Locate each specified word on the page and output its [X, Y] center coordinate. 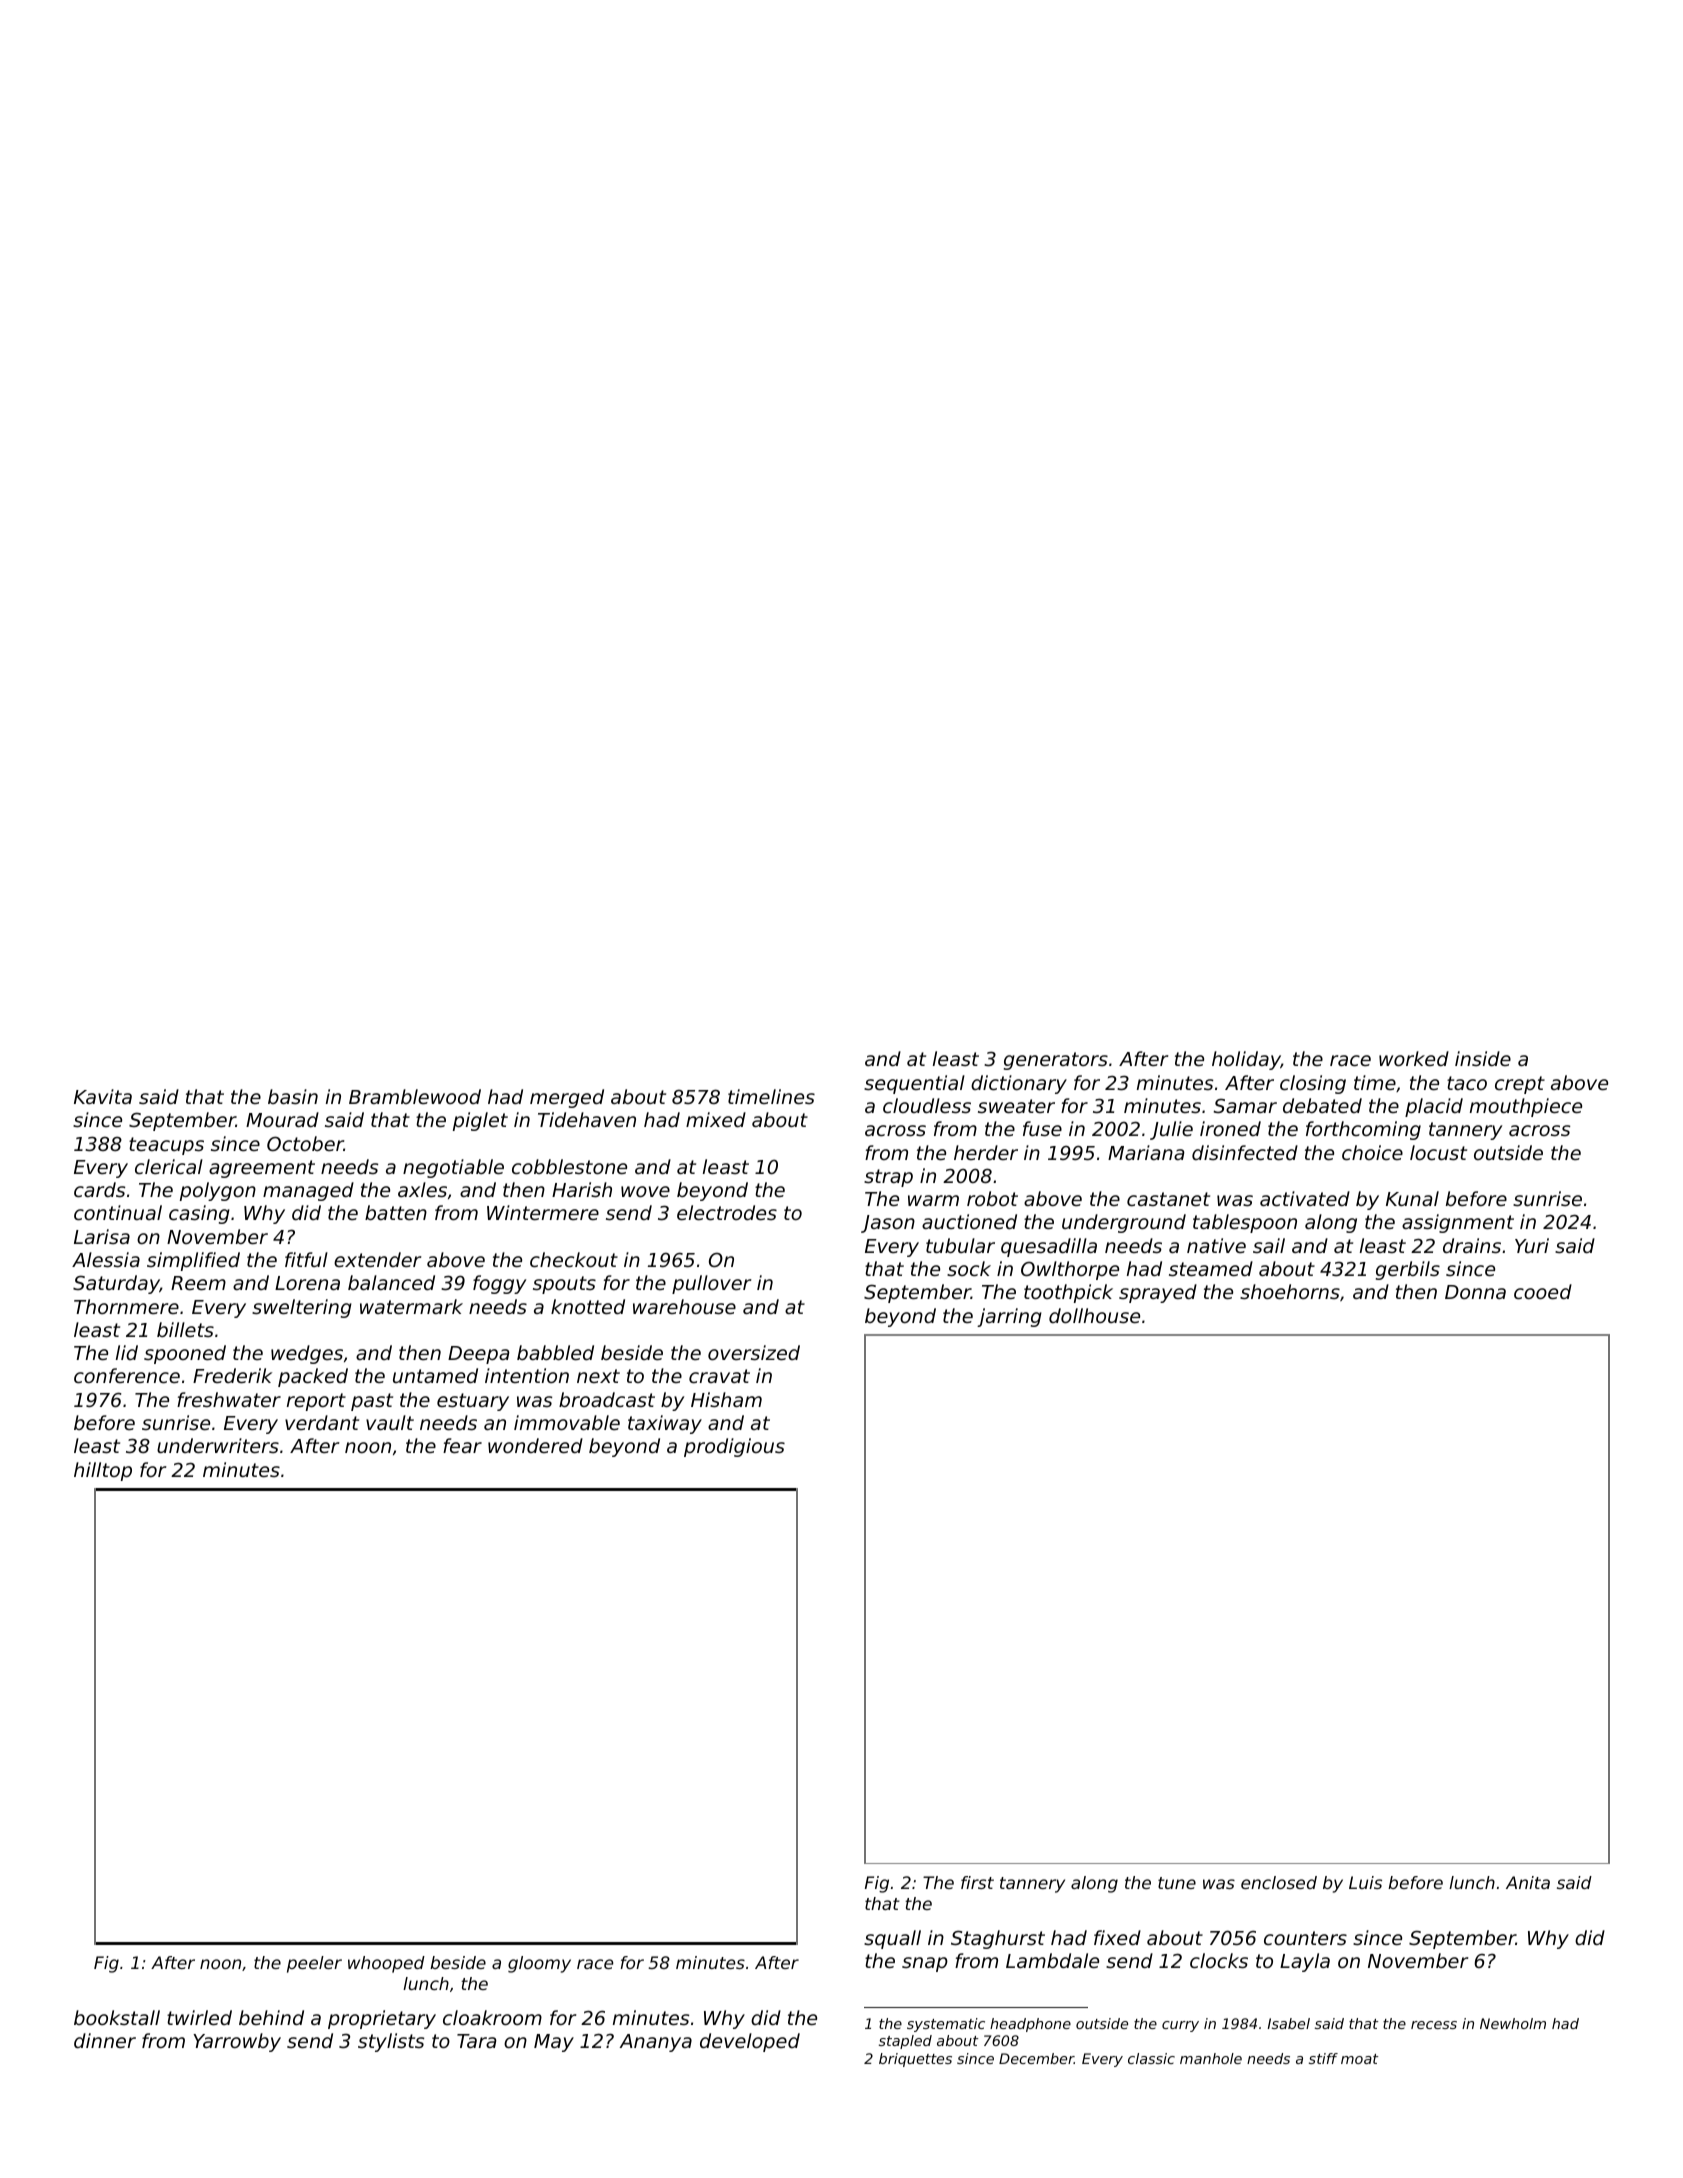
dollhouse [1094, 1315]
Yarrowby [237, 2042]
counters [1305, 1938]
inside [1483, 1058]
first [977, 1882]
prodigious [734, 1447]
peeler [314, 1964]
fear [462, 1445]
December [1036, 2058]
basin [293, 1096]
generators [1056, 1061]
